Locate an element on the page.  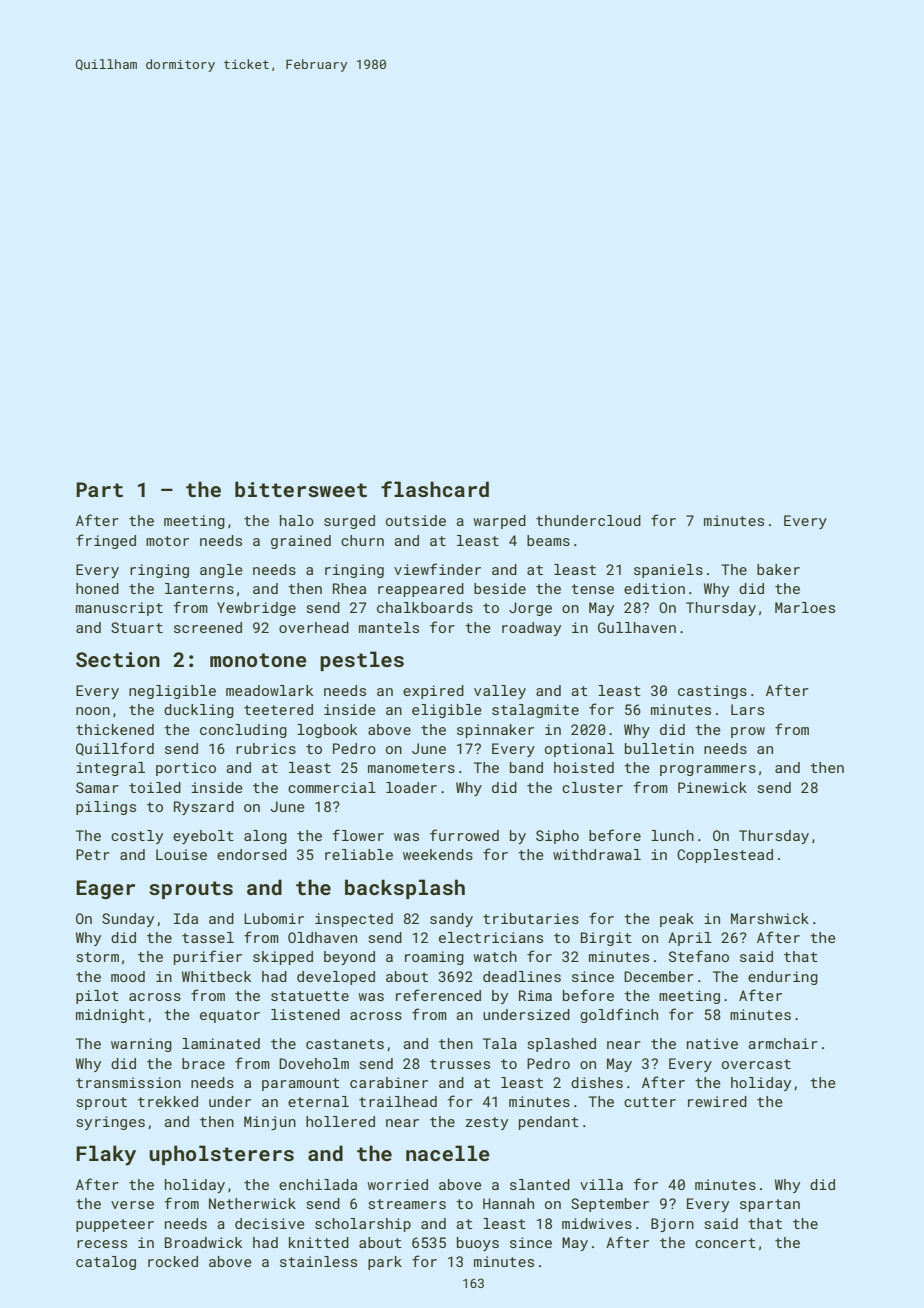
buoys is located at coordinates (478, 1244).
